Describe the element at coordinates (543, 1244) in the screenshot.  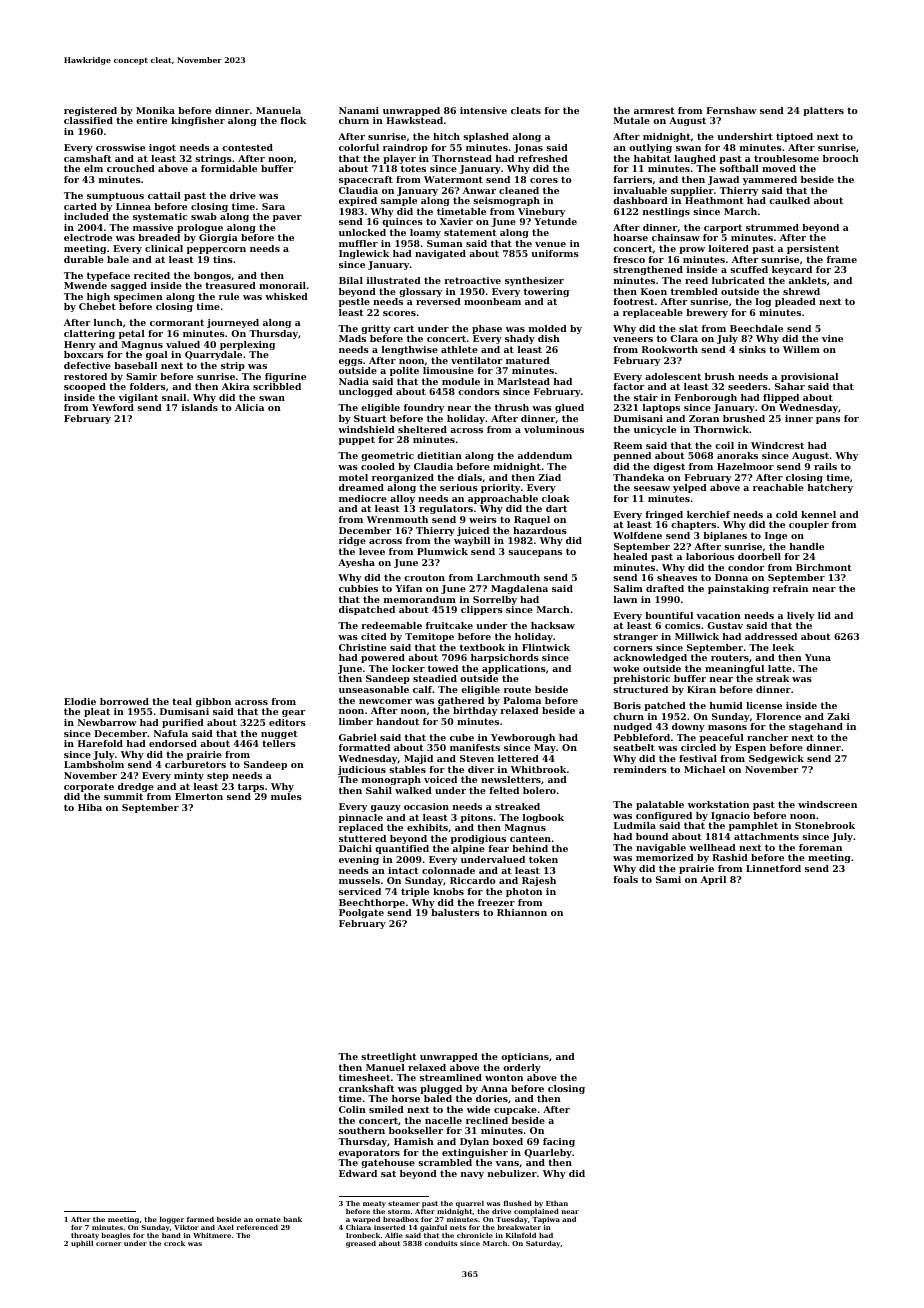
I see `Saturday` at that location.
